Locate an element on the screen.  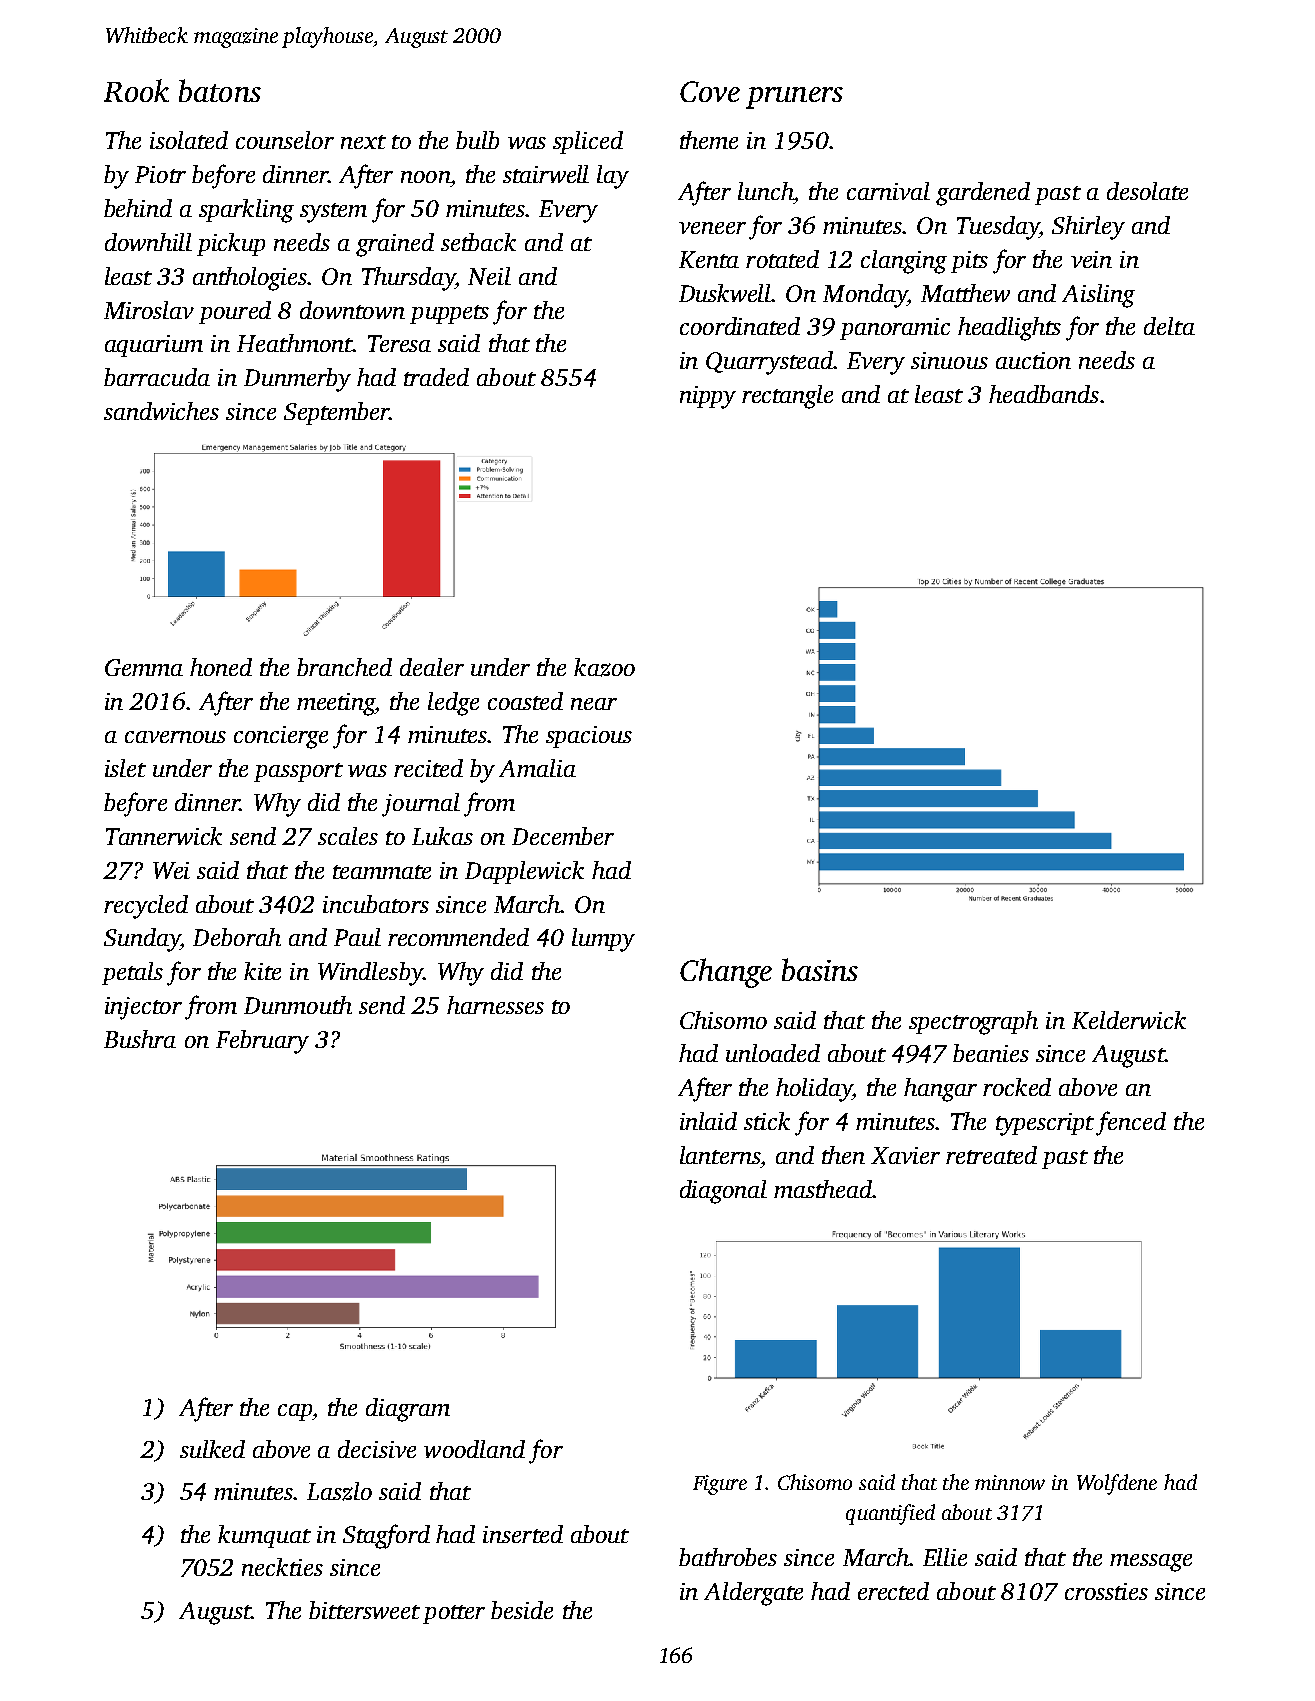
nippy is located at coordinates (708, 397).
